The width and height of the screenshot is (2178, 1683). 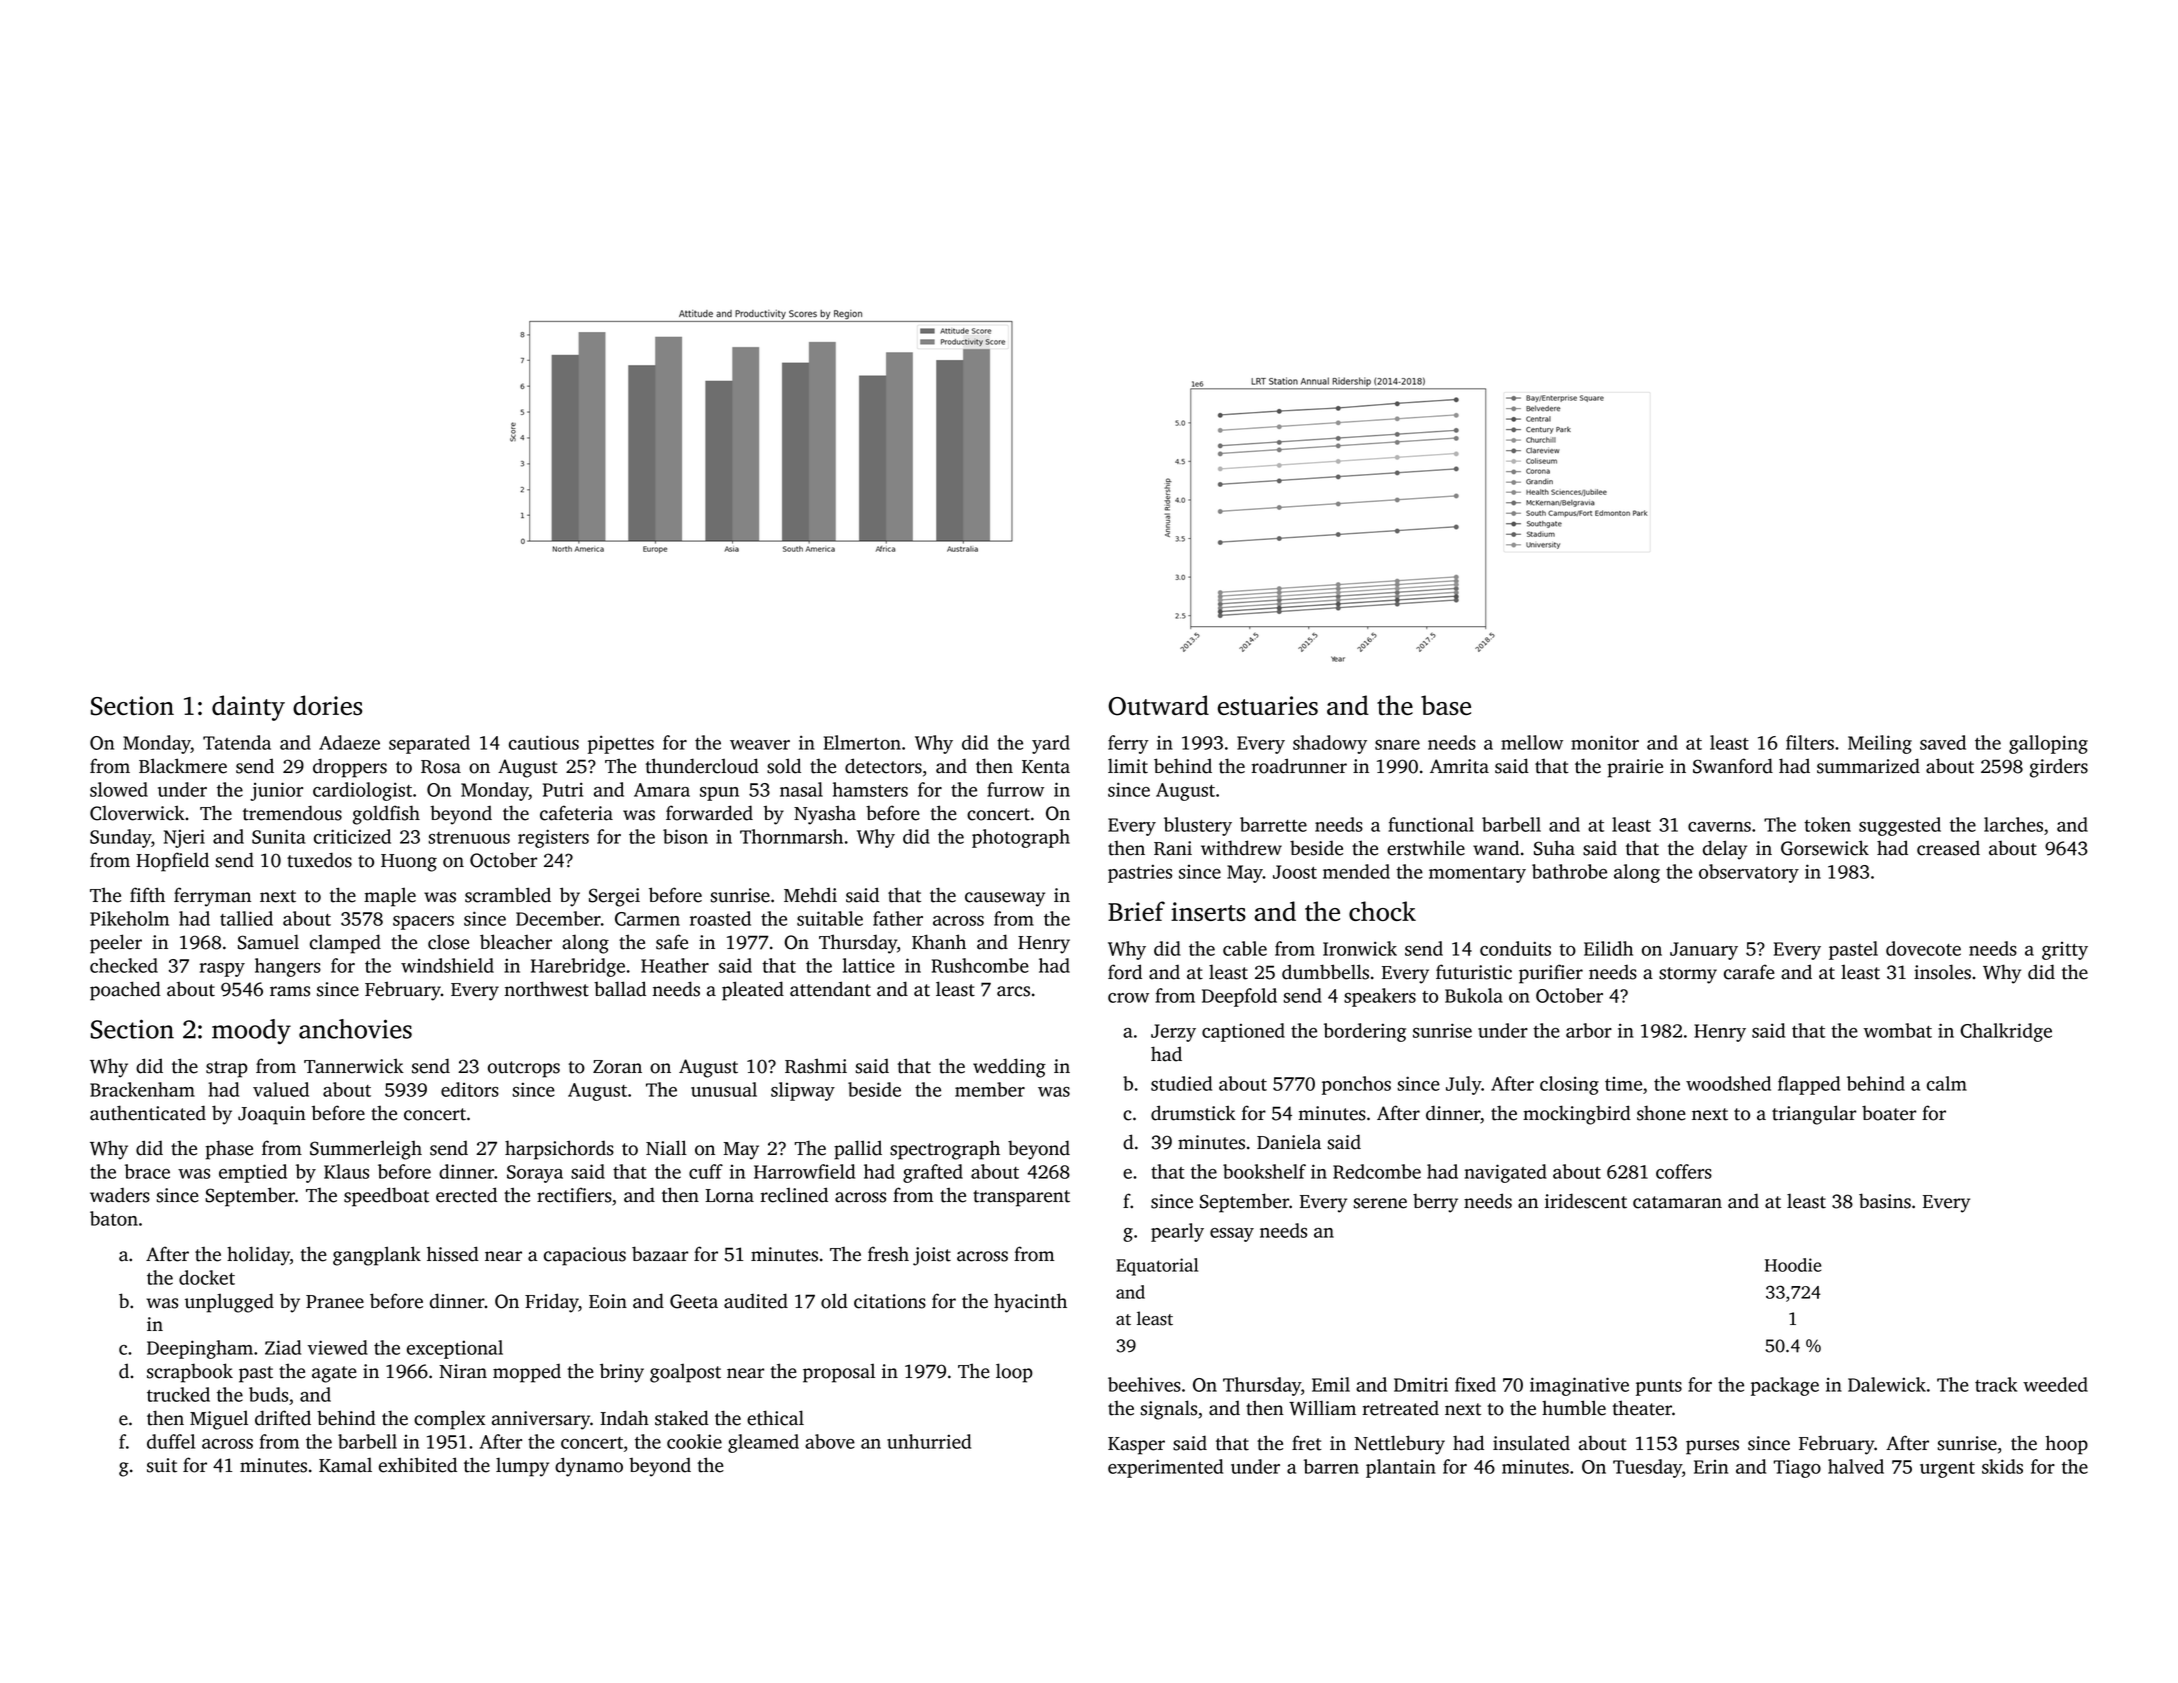 What do you see at coordinates (1446, 705) in the screenshot?
I see `base` at bounding box center [1446, 705].
